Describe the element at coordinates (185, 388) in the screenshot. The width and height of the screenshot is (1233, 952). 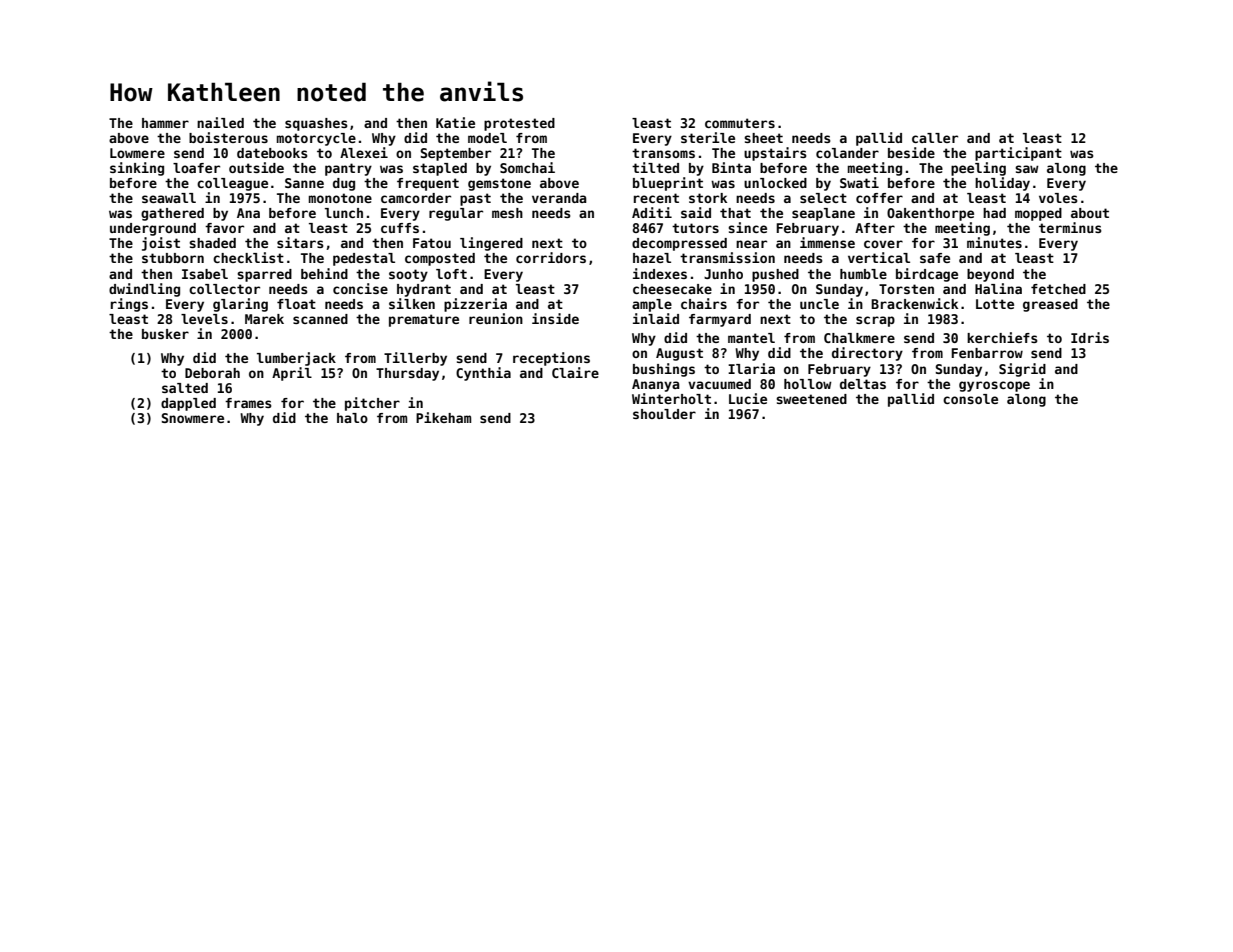
I see `salted` at that location.
